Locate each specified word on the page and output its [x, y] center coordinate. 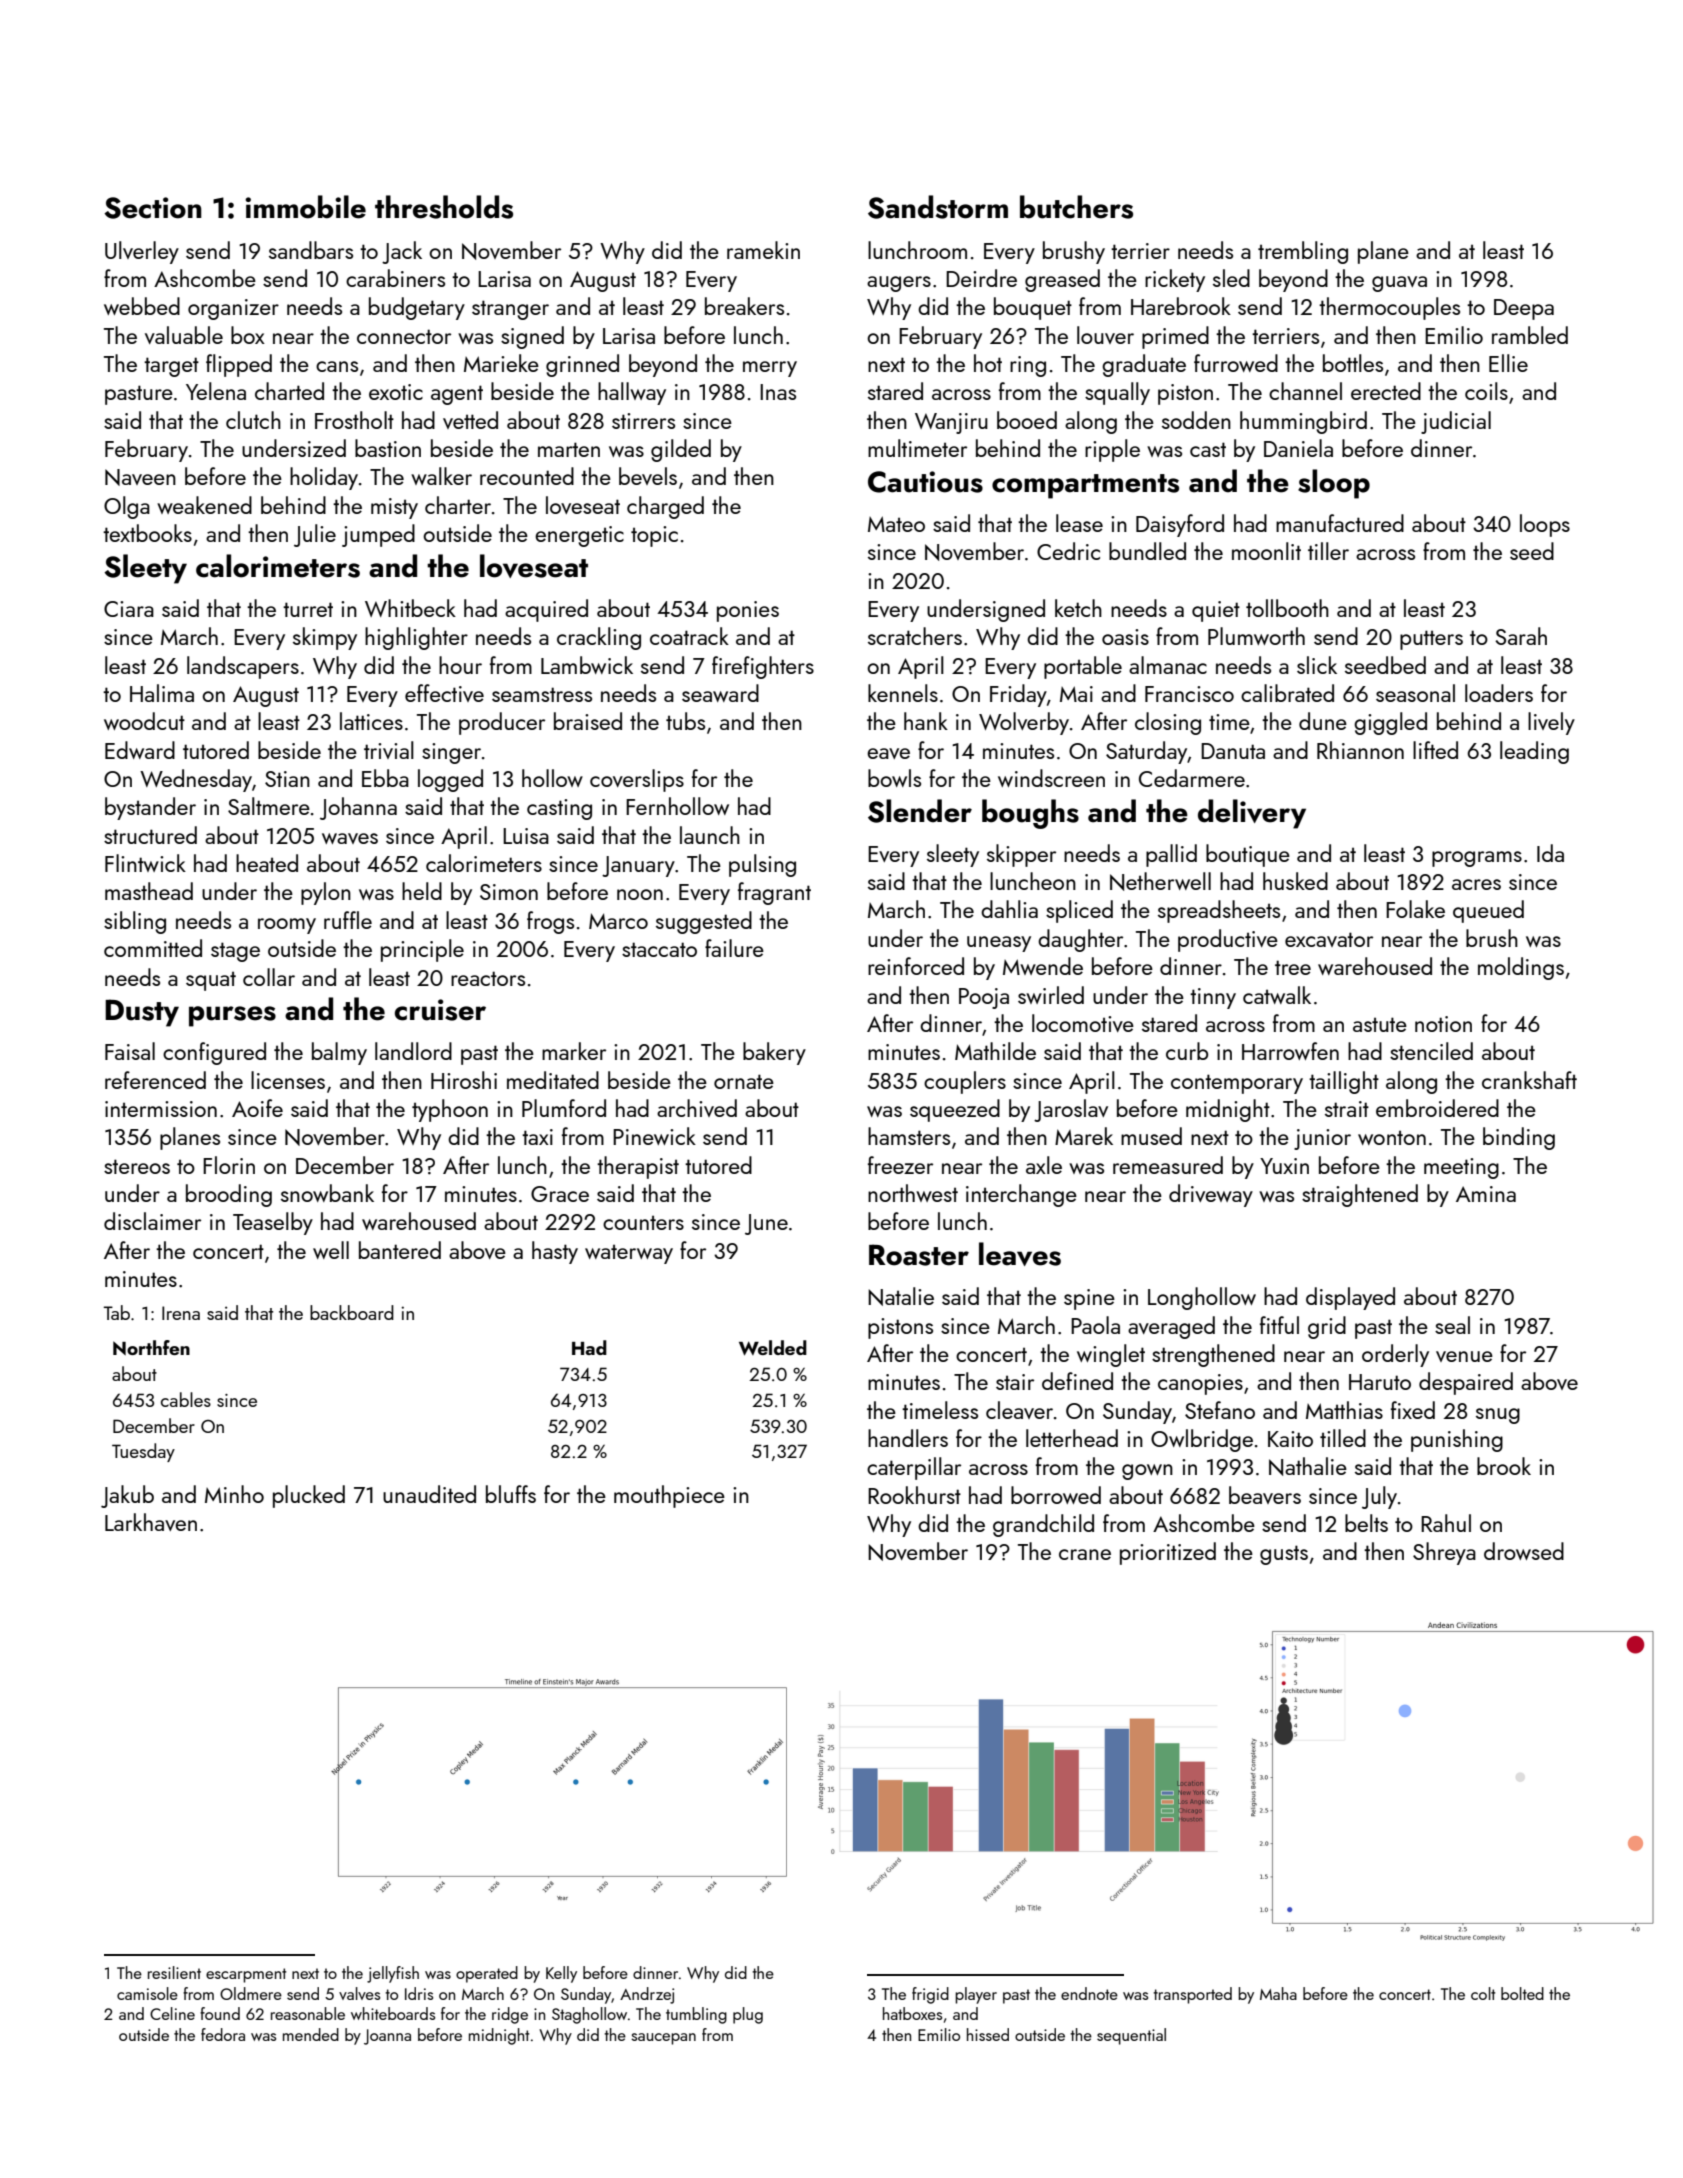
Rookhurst [914, 1495]
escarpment [246, 1975]
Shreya [1444, 1553]
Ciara [129, 609]
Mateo [896, 524]
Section [153, 208]
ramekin [763, 250]
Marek [1084, 1136]
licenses [288, 1080]
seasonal [1415, 693]
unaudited [429, 1494]
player [976, 1995]
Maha [1278, 1993]
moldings [1521, 968]
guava [1399, 284]
